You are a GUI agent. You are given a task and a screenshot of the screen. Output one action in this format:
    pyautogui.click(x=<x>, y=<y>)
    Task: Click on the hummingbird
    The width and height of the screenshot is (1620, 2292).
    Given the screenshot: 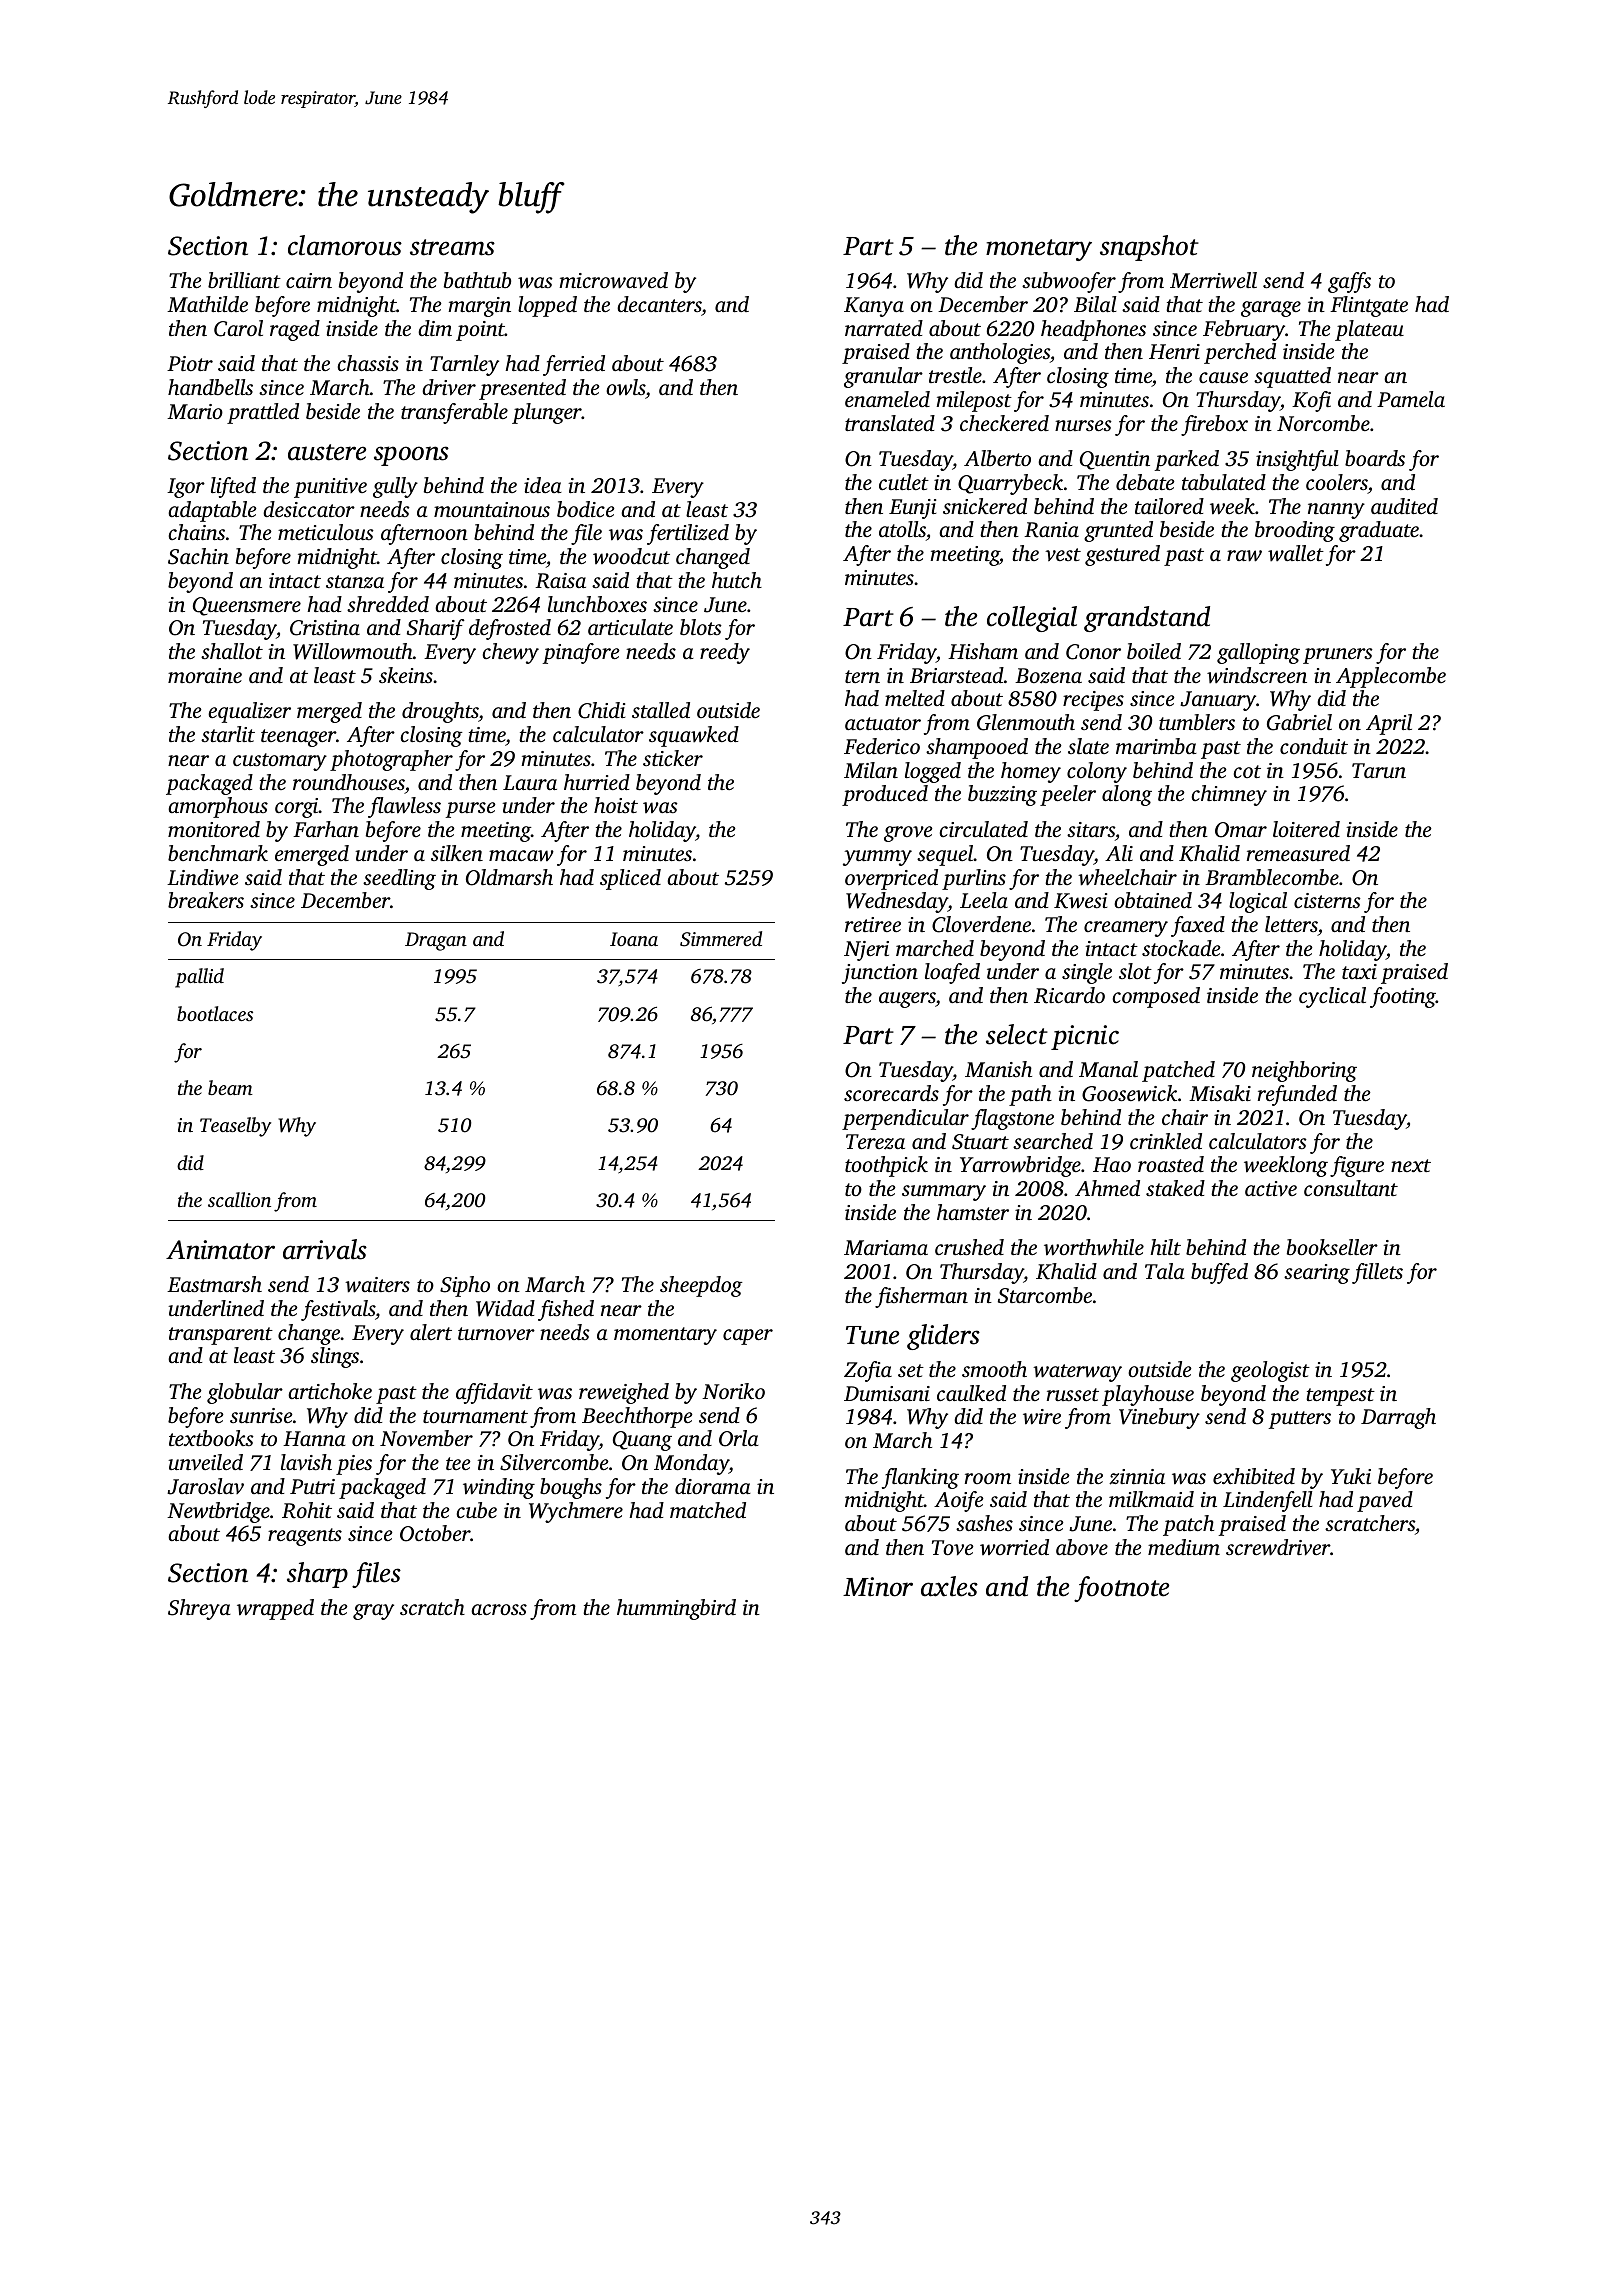 What is the action you would take?
    pyautogui.click(x=676, y=1609)
